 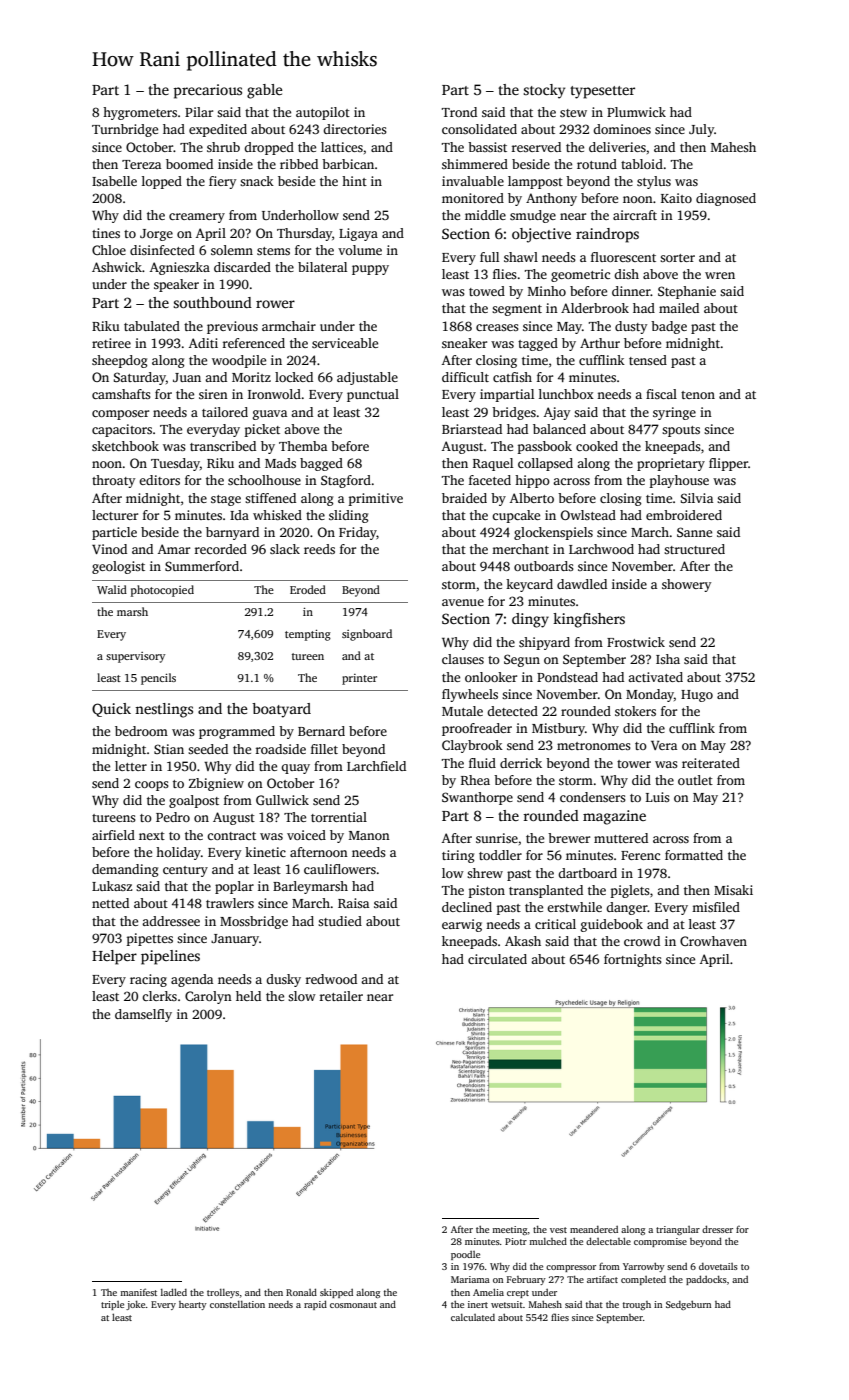 I want to click on kingfishers, so click(x=589, y=620).
